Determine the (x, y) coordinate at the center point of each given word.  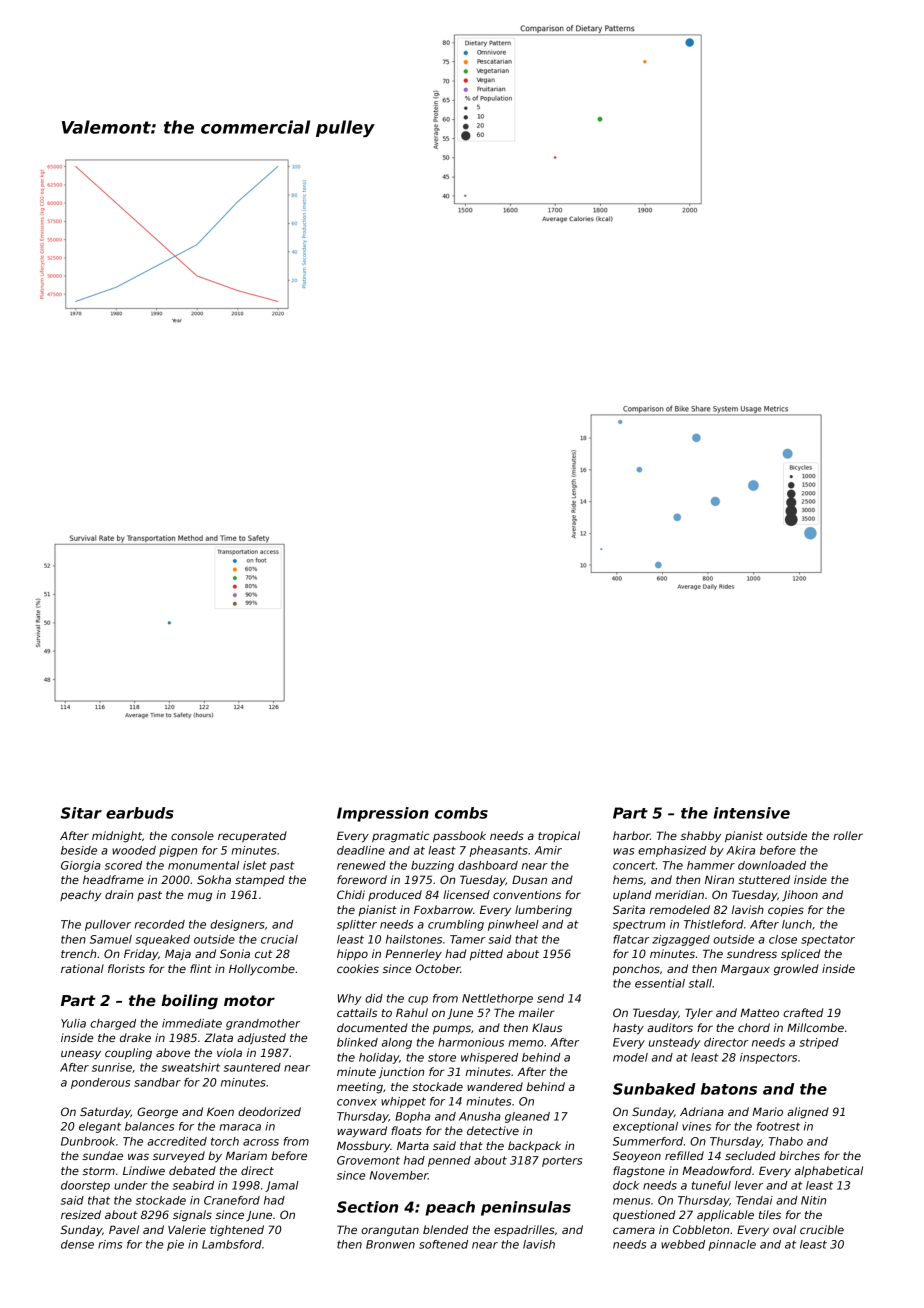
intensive (752, 813)
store (442, 1057)
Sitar (81, 813)
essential (660, 983)
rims (110, 1244)
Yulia (73, 1023)
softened (443, 1244)
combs (461, 813)
